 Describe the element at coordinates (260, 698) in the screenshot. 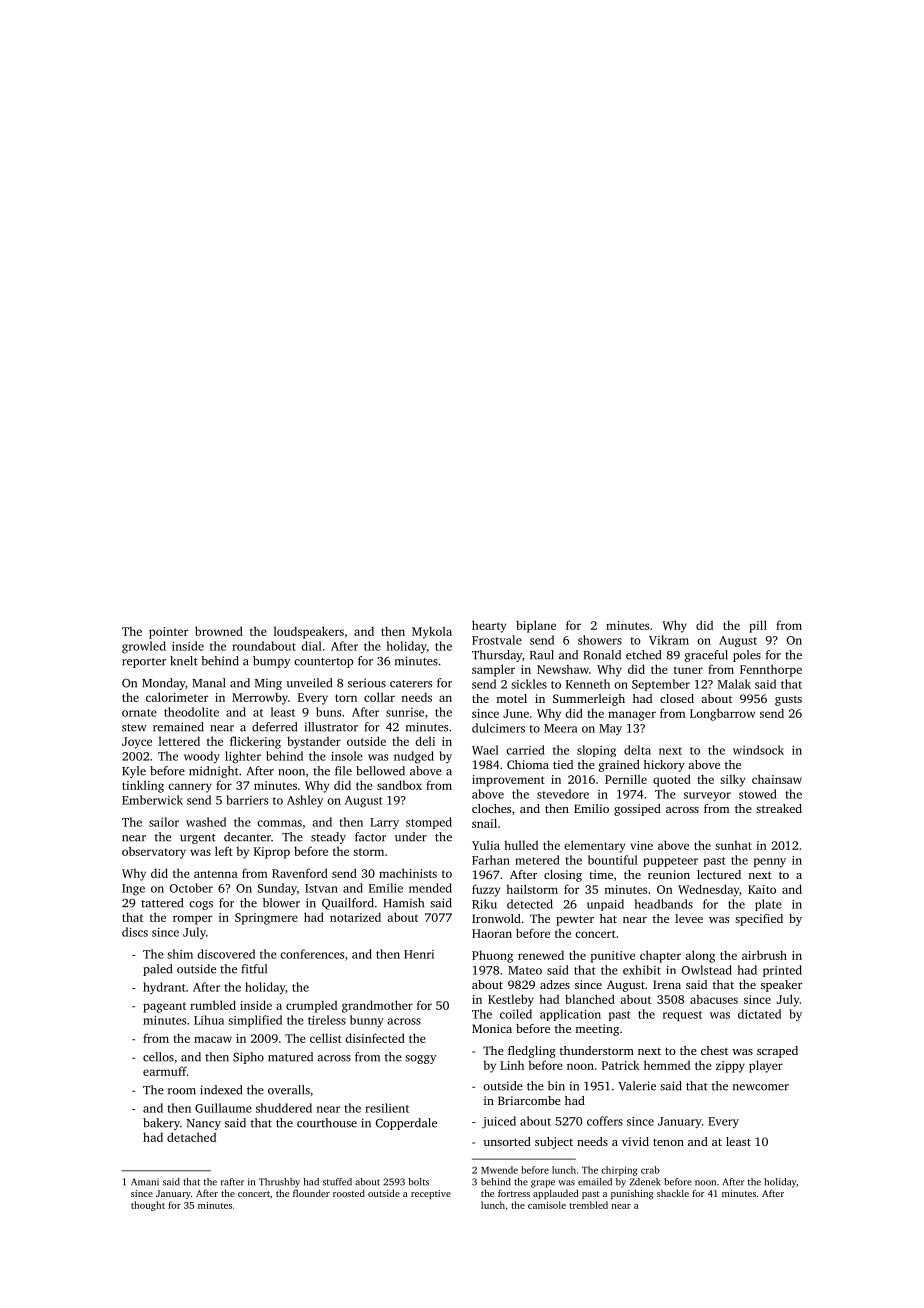

I see `Merrowby` at that location.
